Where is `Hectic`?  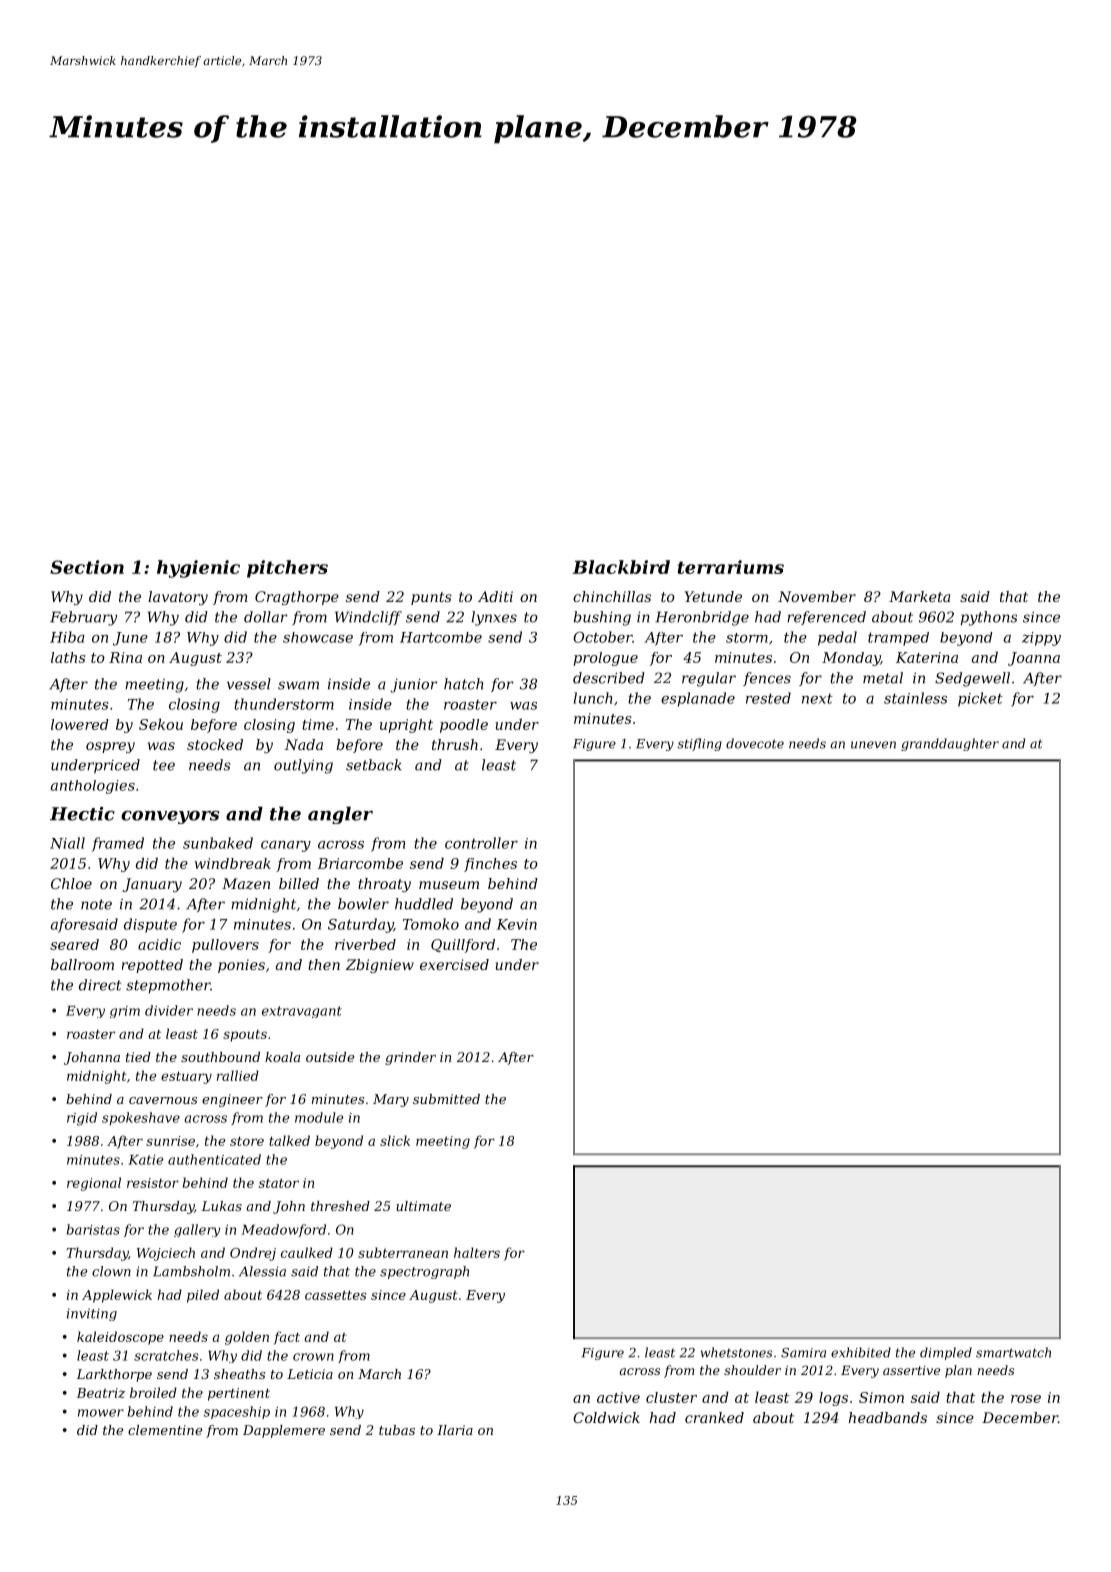 Hectic is located at coordinates (82, 814).
